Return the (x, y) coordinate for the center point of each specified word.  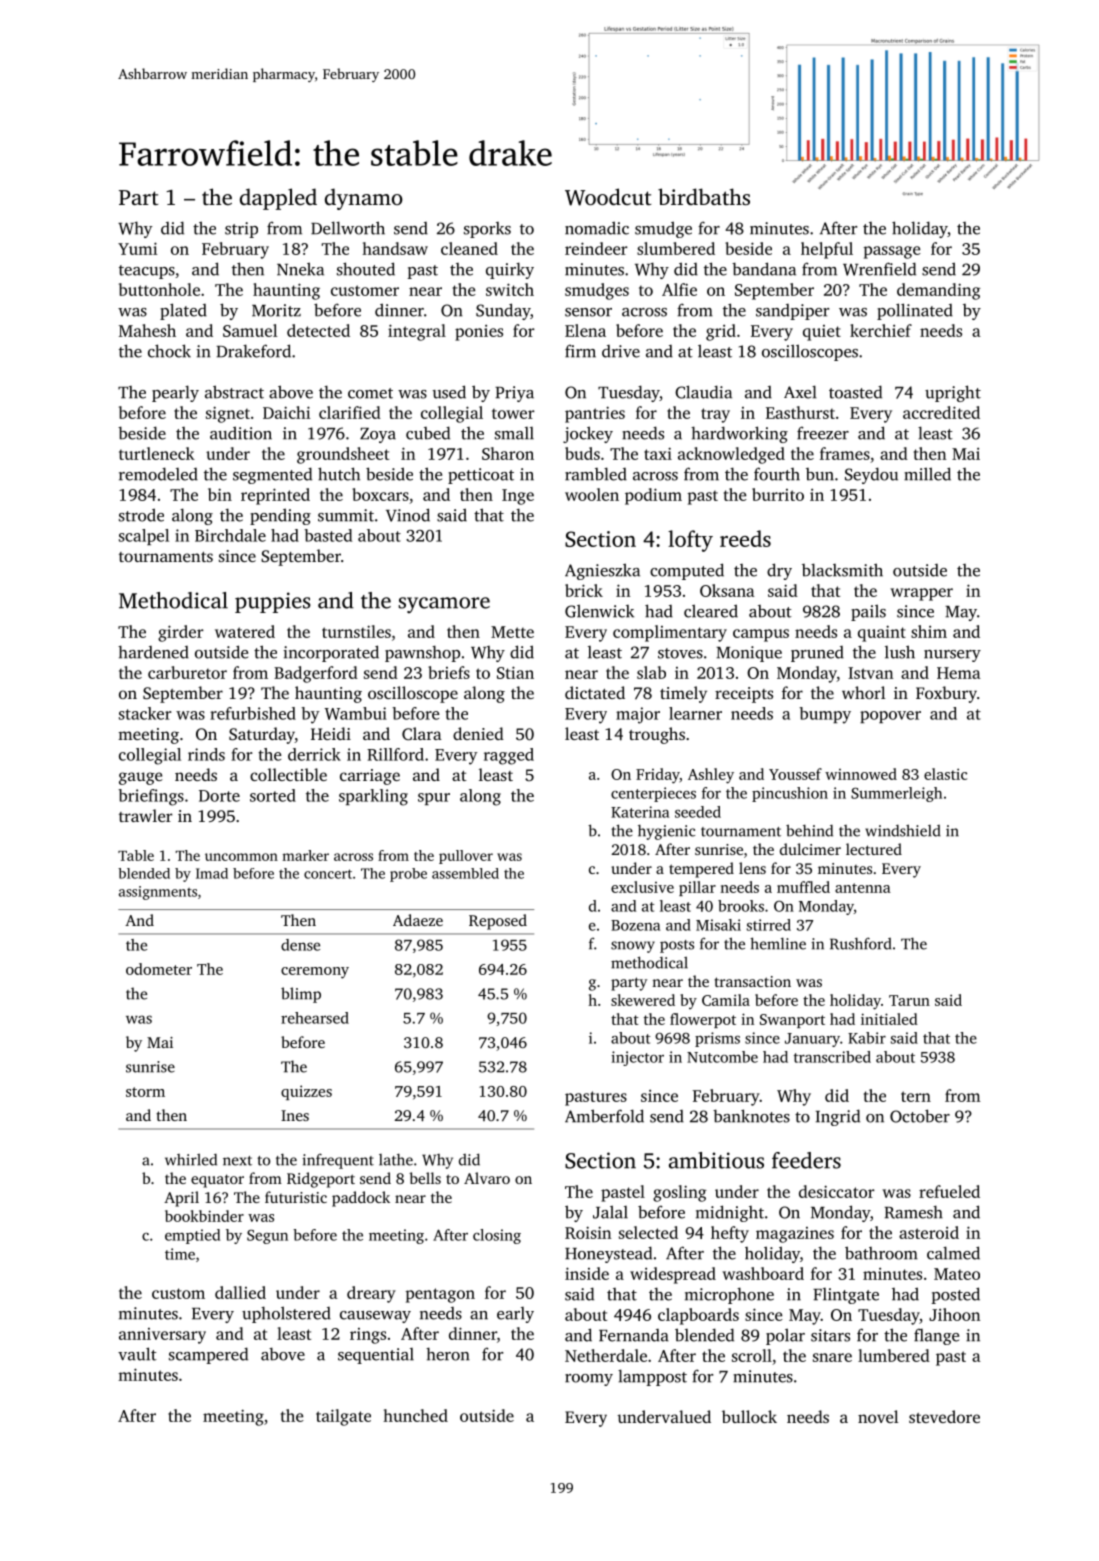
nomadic (597, 228)
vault (137, 1354)
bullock (749, 1416)
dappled (278, 199)
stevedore (944, 1416)
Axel (800, 392)
